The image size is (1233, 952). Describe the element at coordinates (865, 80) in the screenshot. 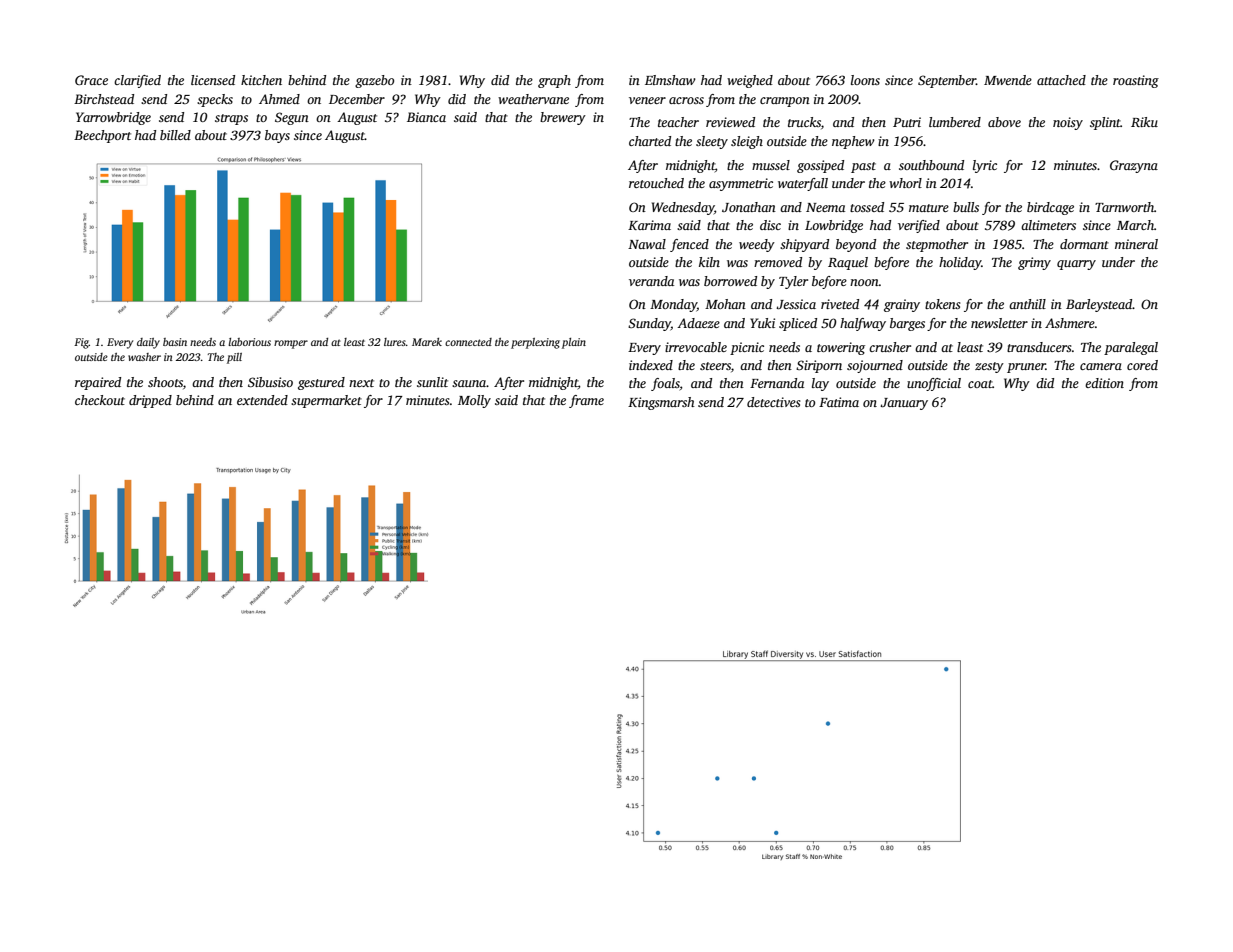

I see `loons` at that location.
